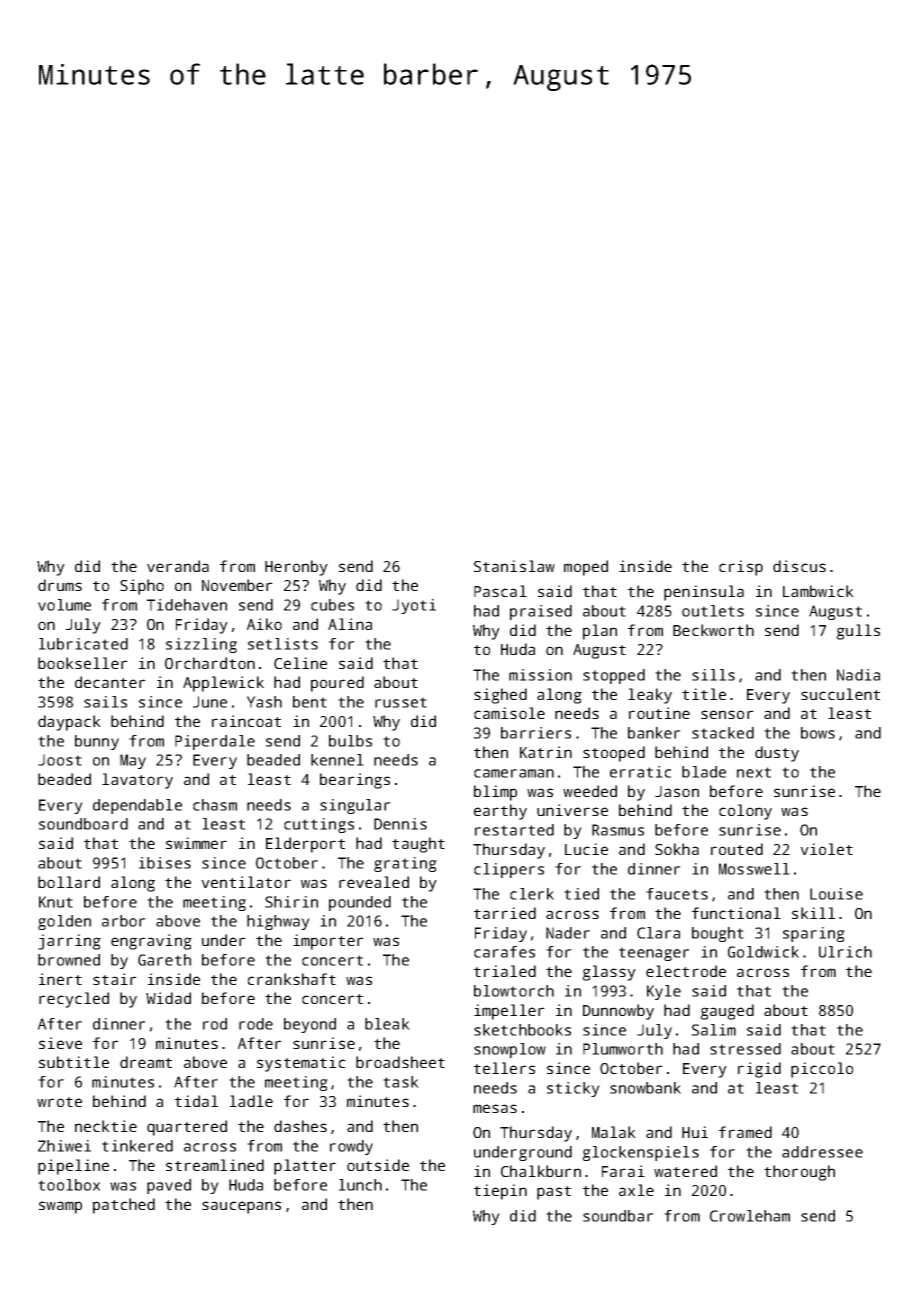 Image resolution: width=924 pixels, height=1308 pixels. I want to click on tarried, so click(505, 913).
